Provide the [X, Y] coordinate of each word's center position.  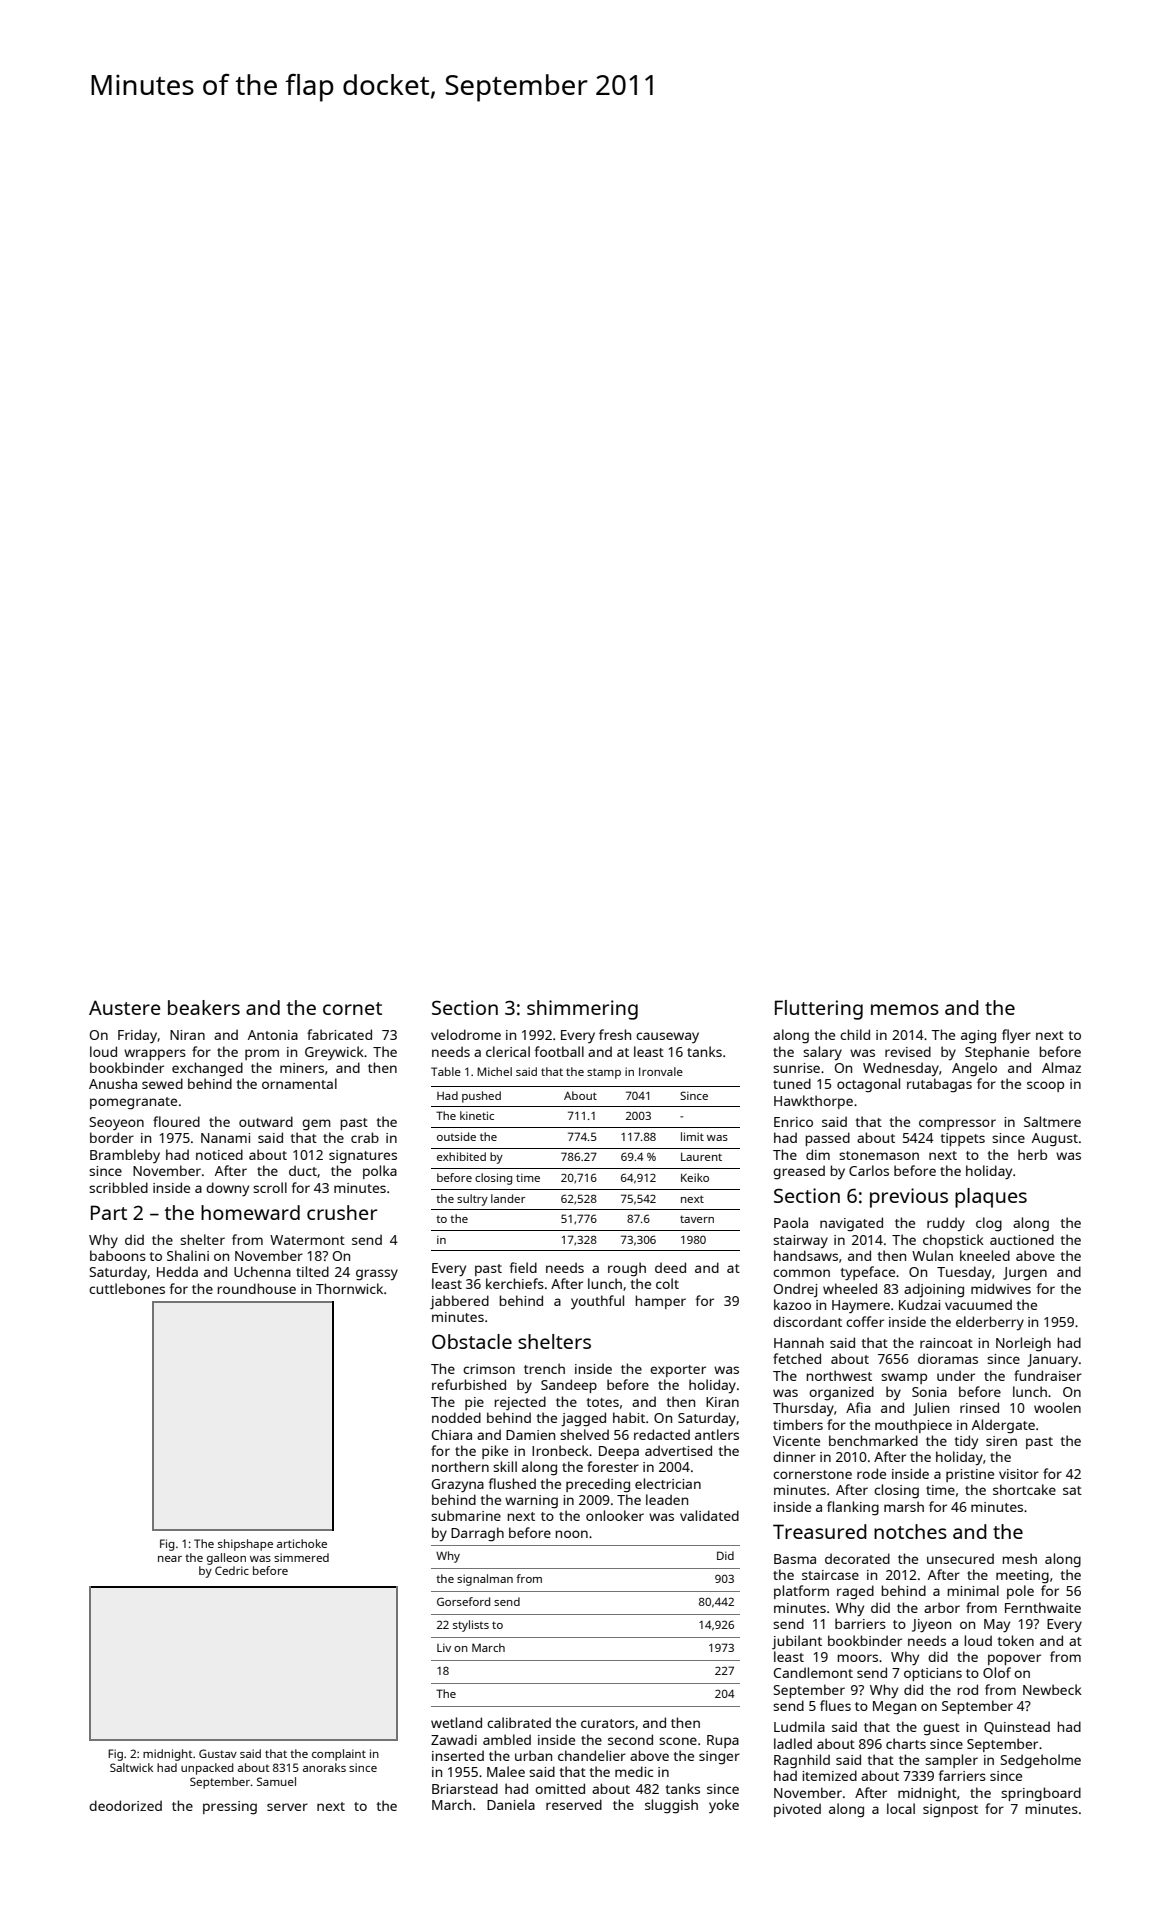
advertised [678, 1450]
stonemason [879, 1155]
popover [1014, 1659]
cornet [352, 1008]
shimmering [582, 1010]
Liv [444, 1647]
